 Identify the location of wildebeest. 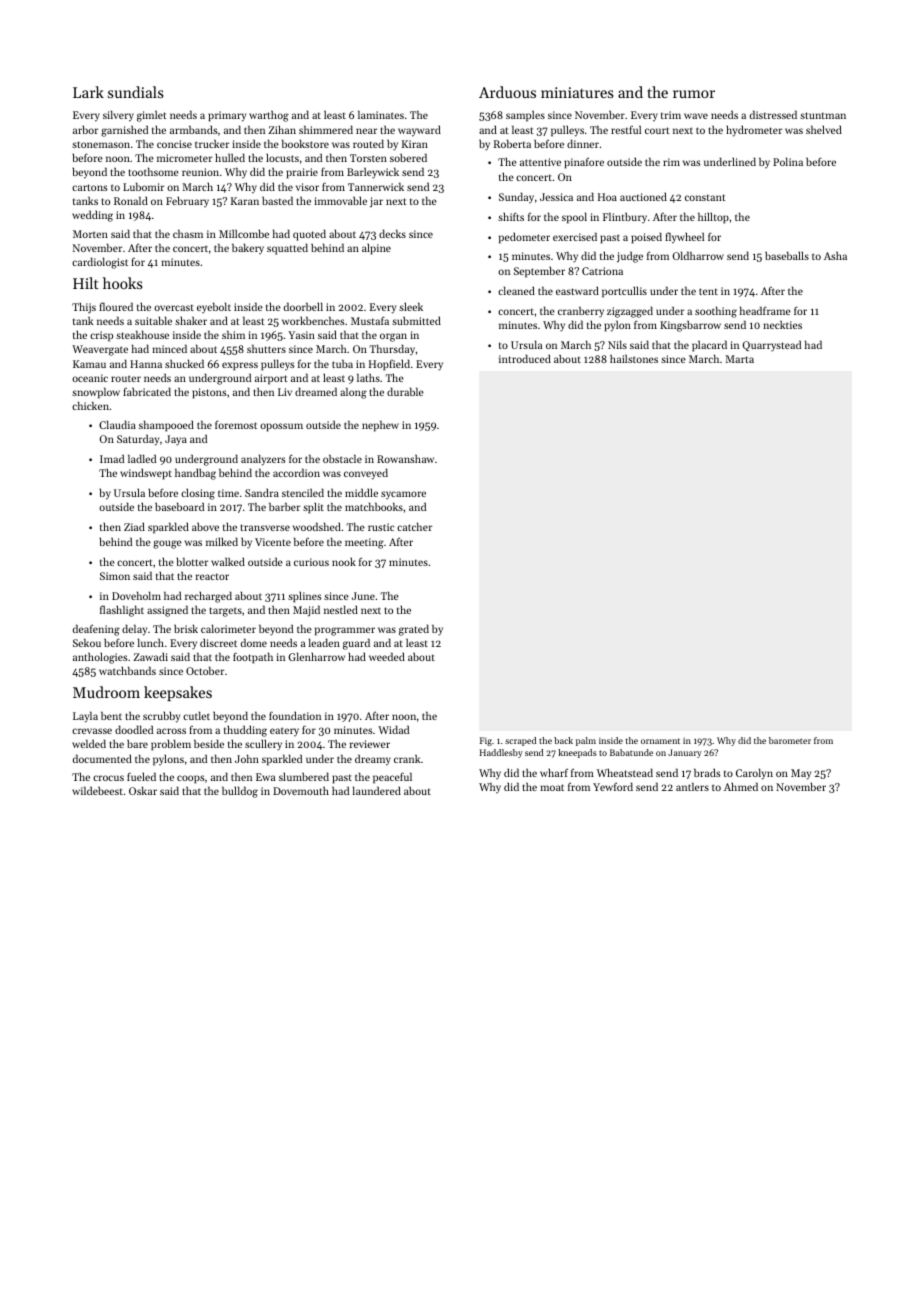
(97, 790).
